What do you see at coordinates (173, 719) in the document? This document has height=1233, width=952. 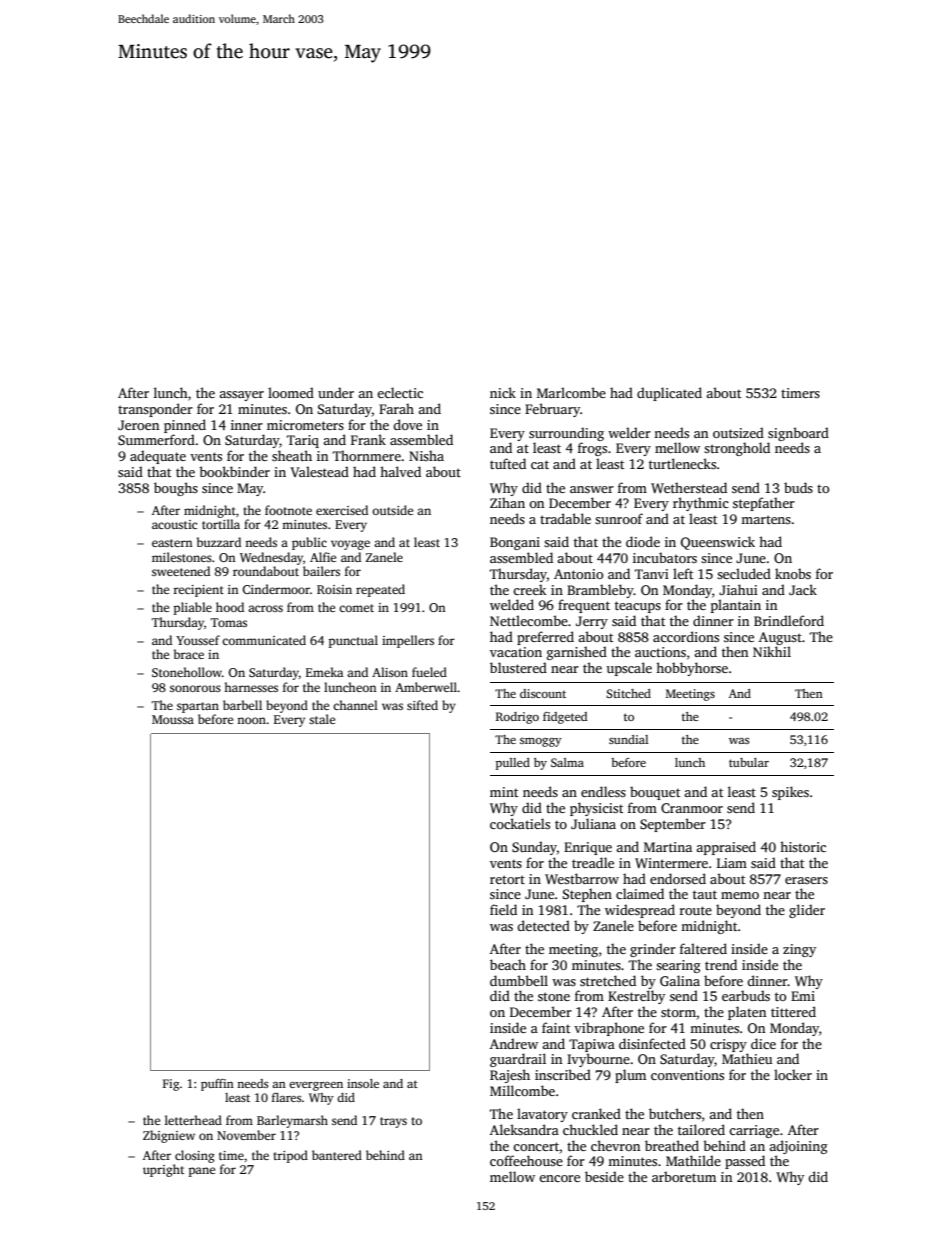 I see `Moussa` at bounding box center [173, 719].
